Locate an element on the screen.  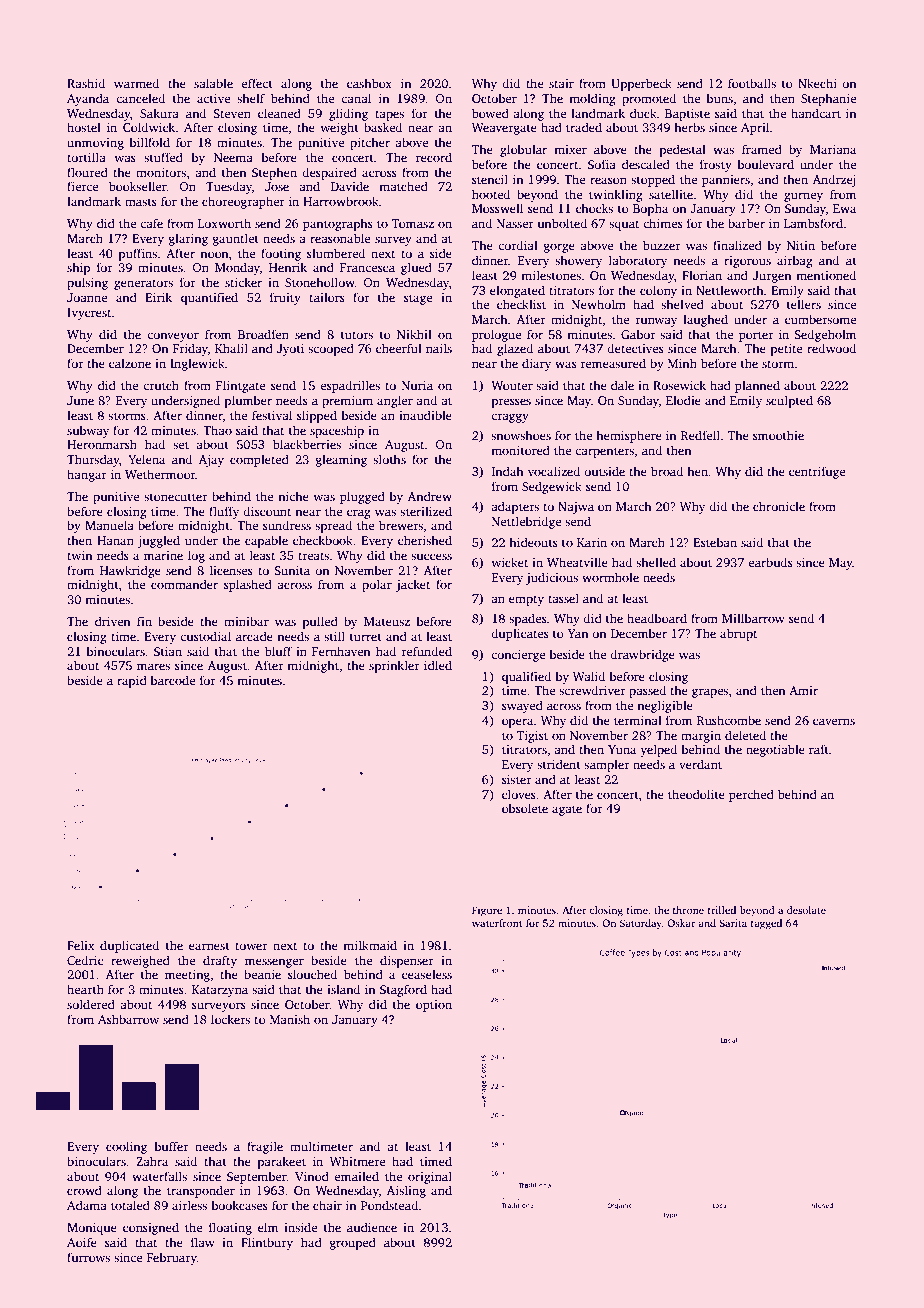
porter is located at coordinates (756, 336).
